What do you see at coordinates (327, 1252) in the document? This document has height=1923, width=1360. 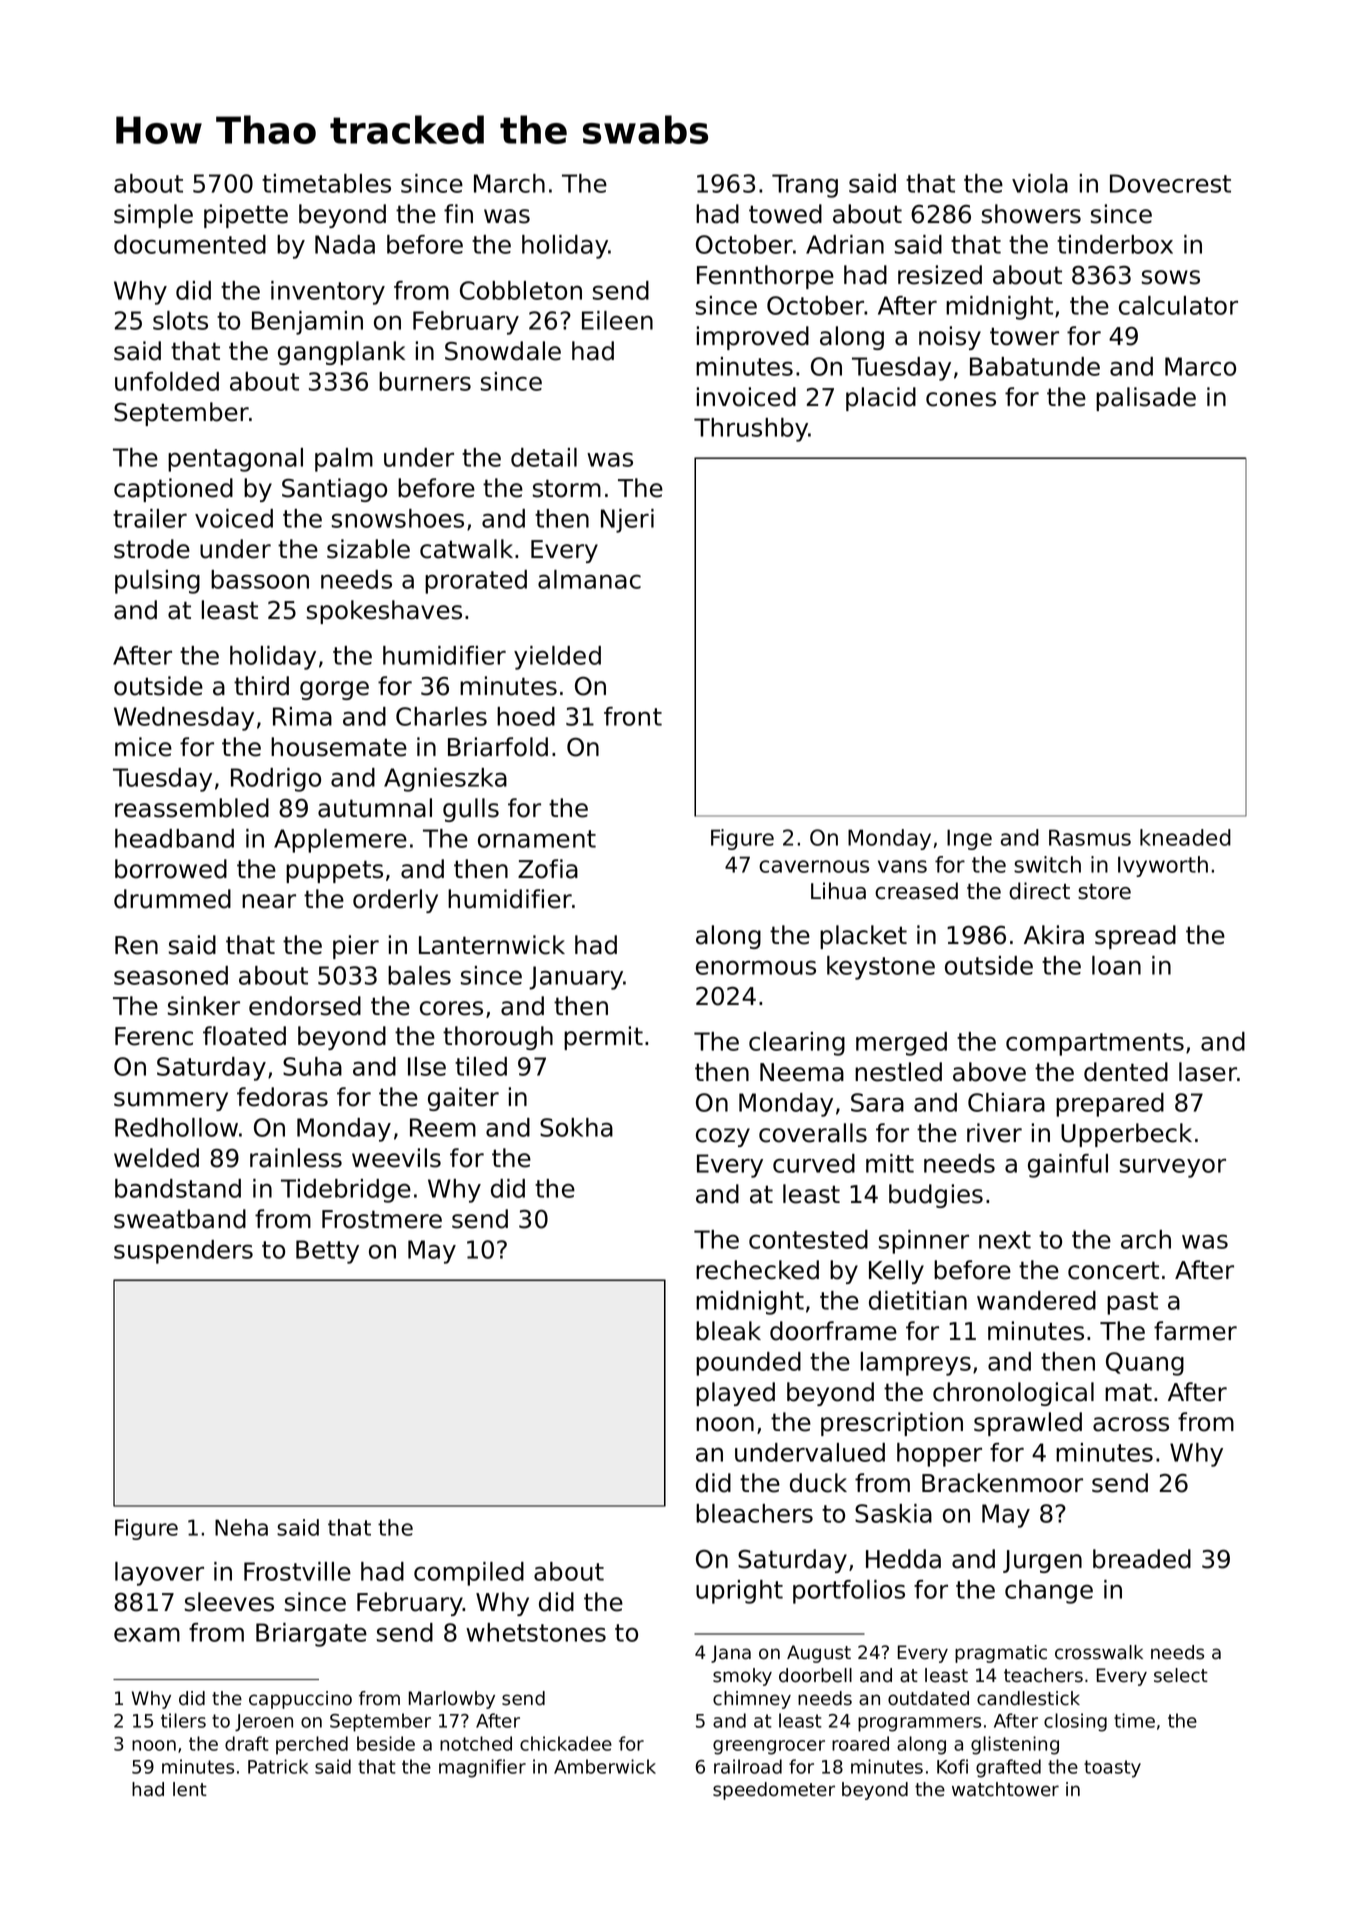 I see `Betty` at bounding box center [327, 1252].
